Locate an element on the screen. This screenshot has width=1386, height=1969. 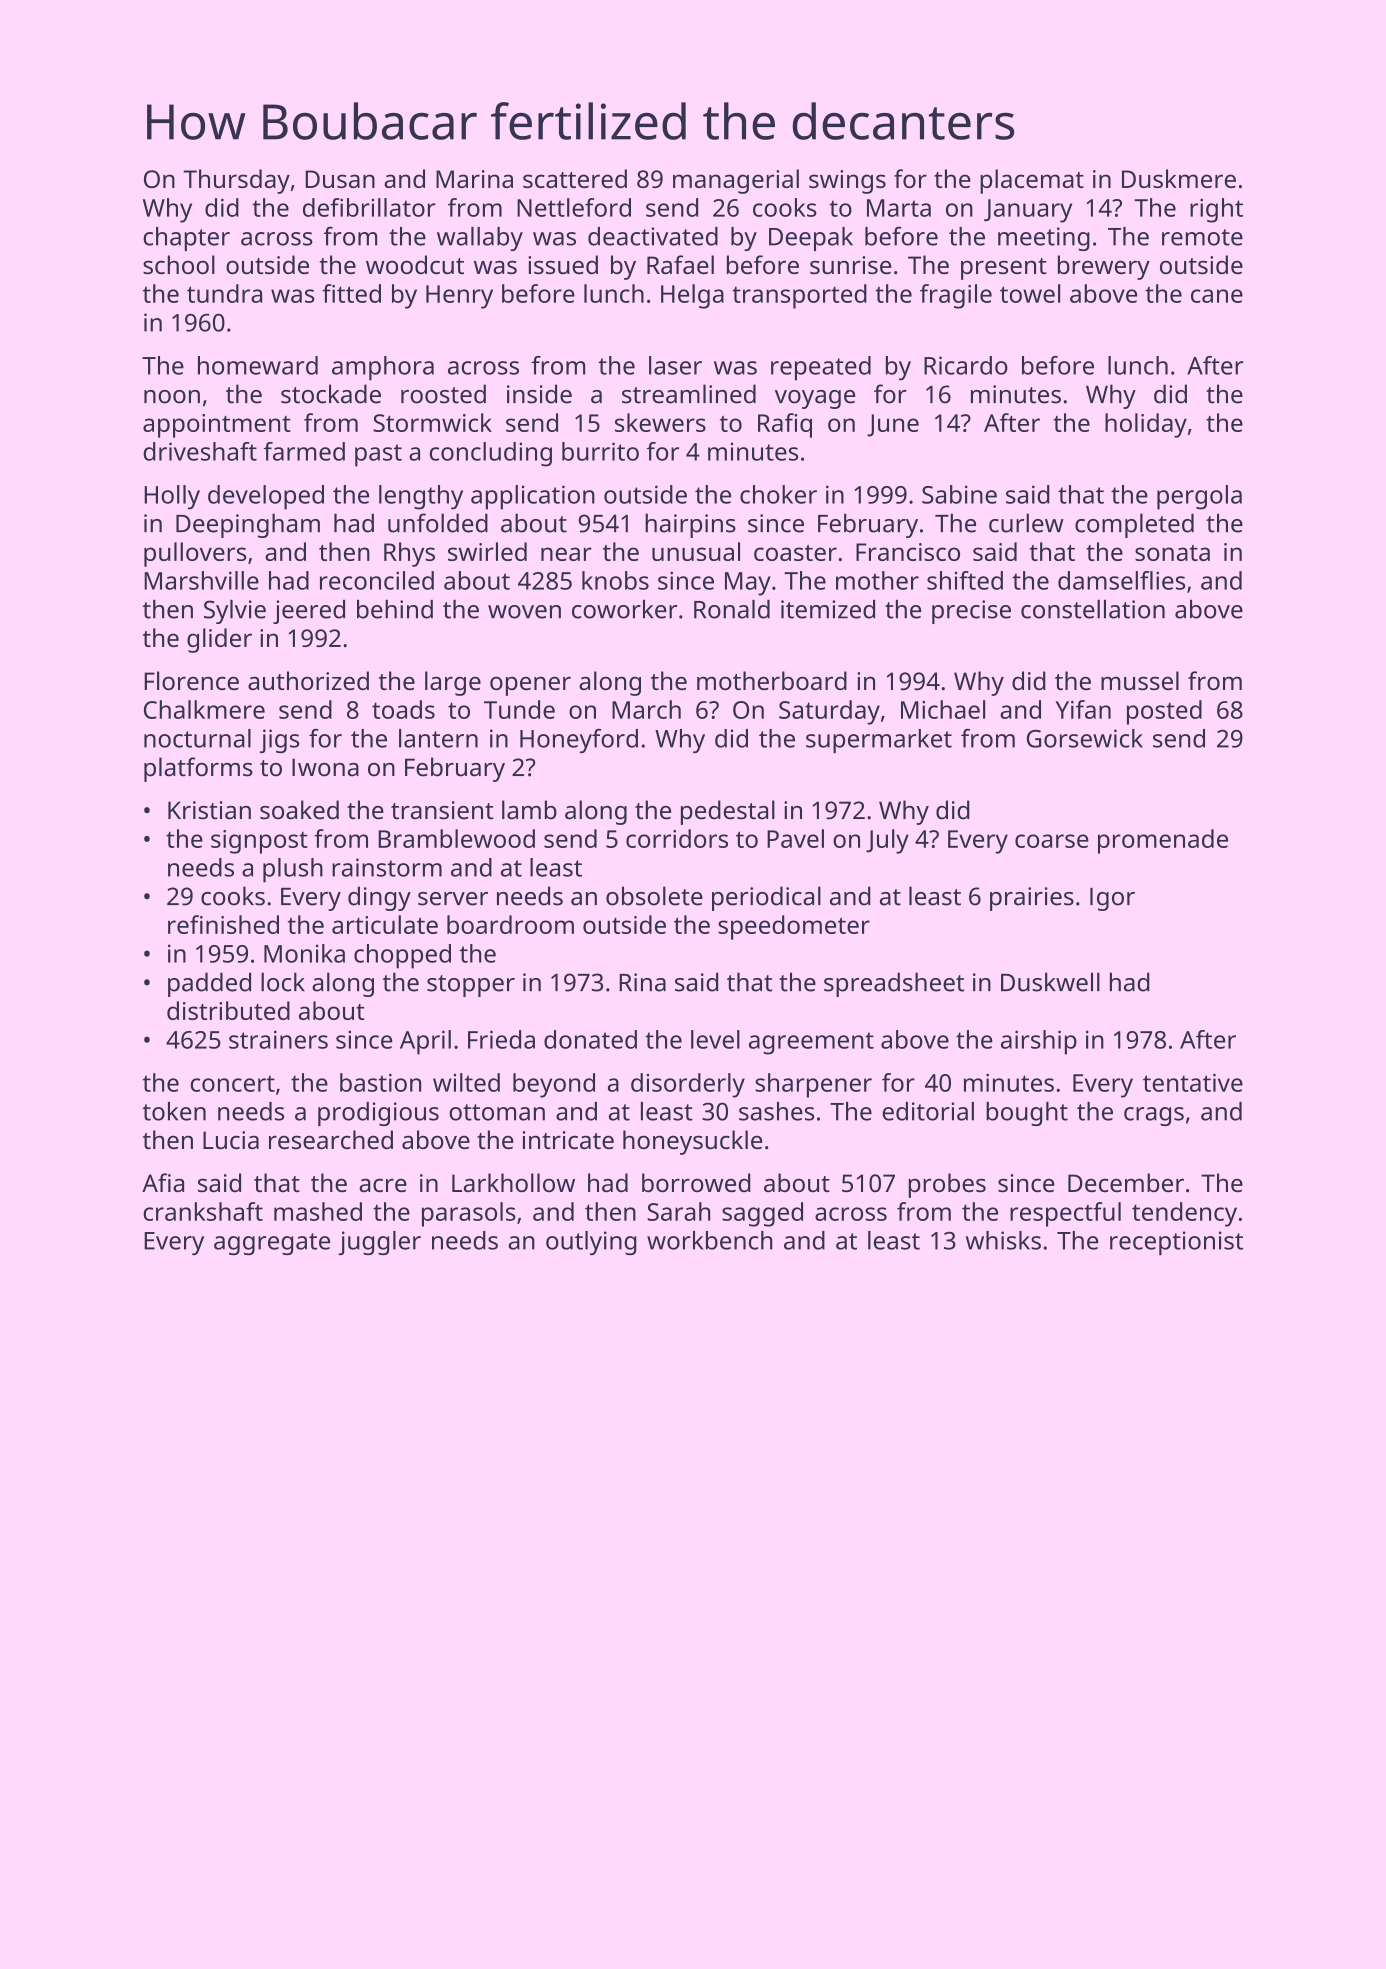
bastion is located at coordinates (380, 1082).
